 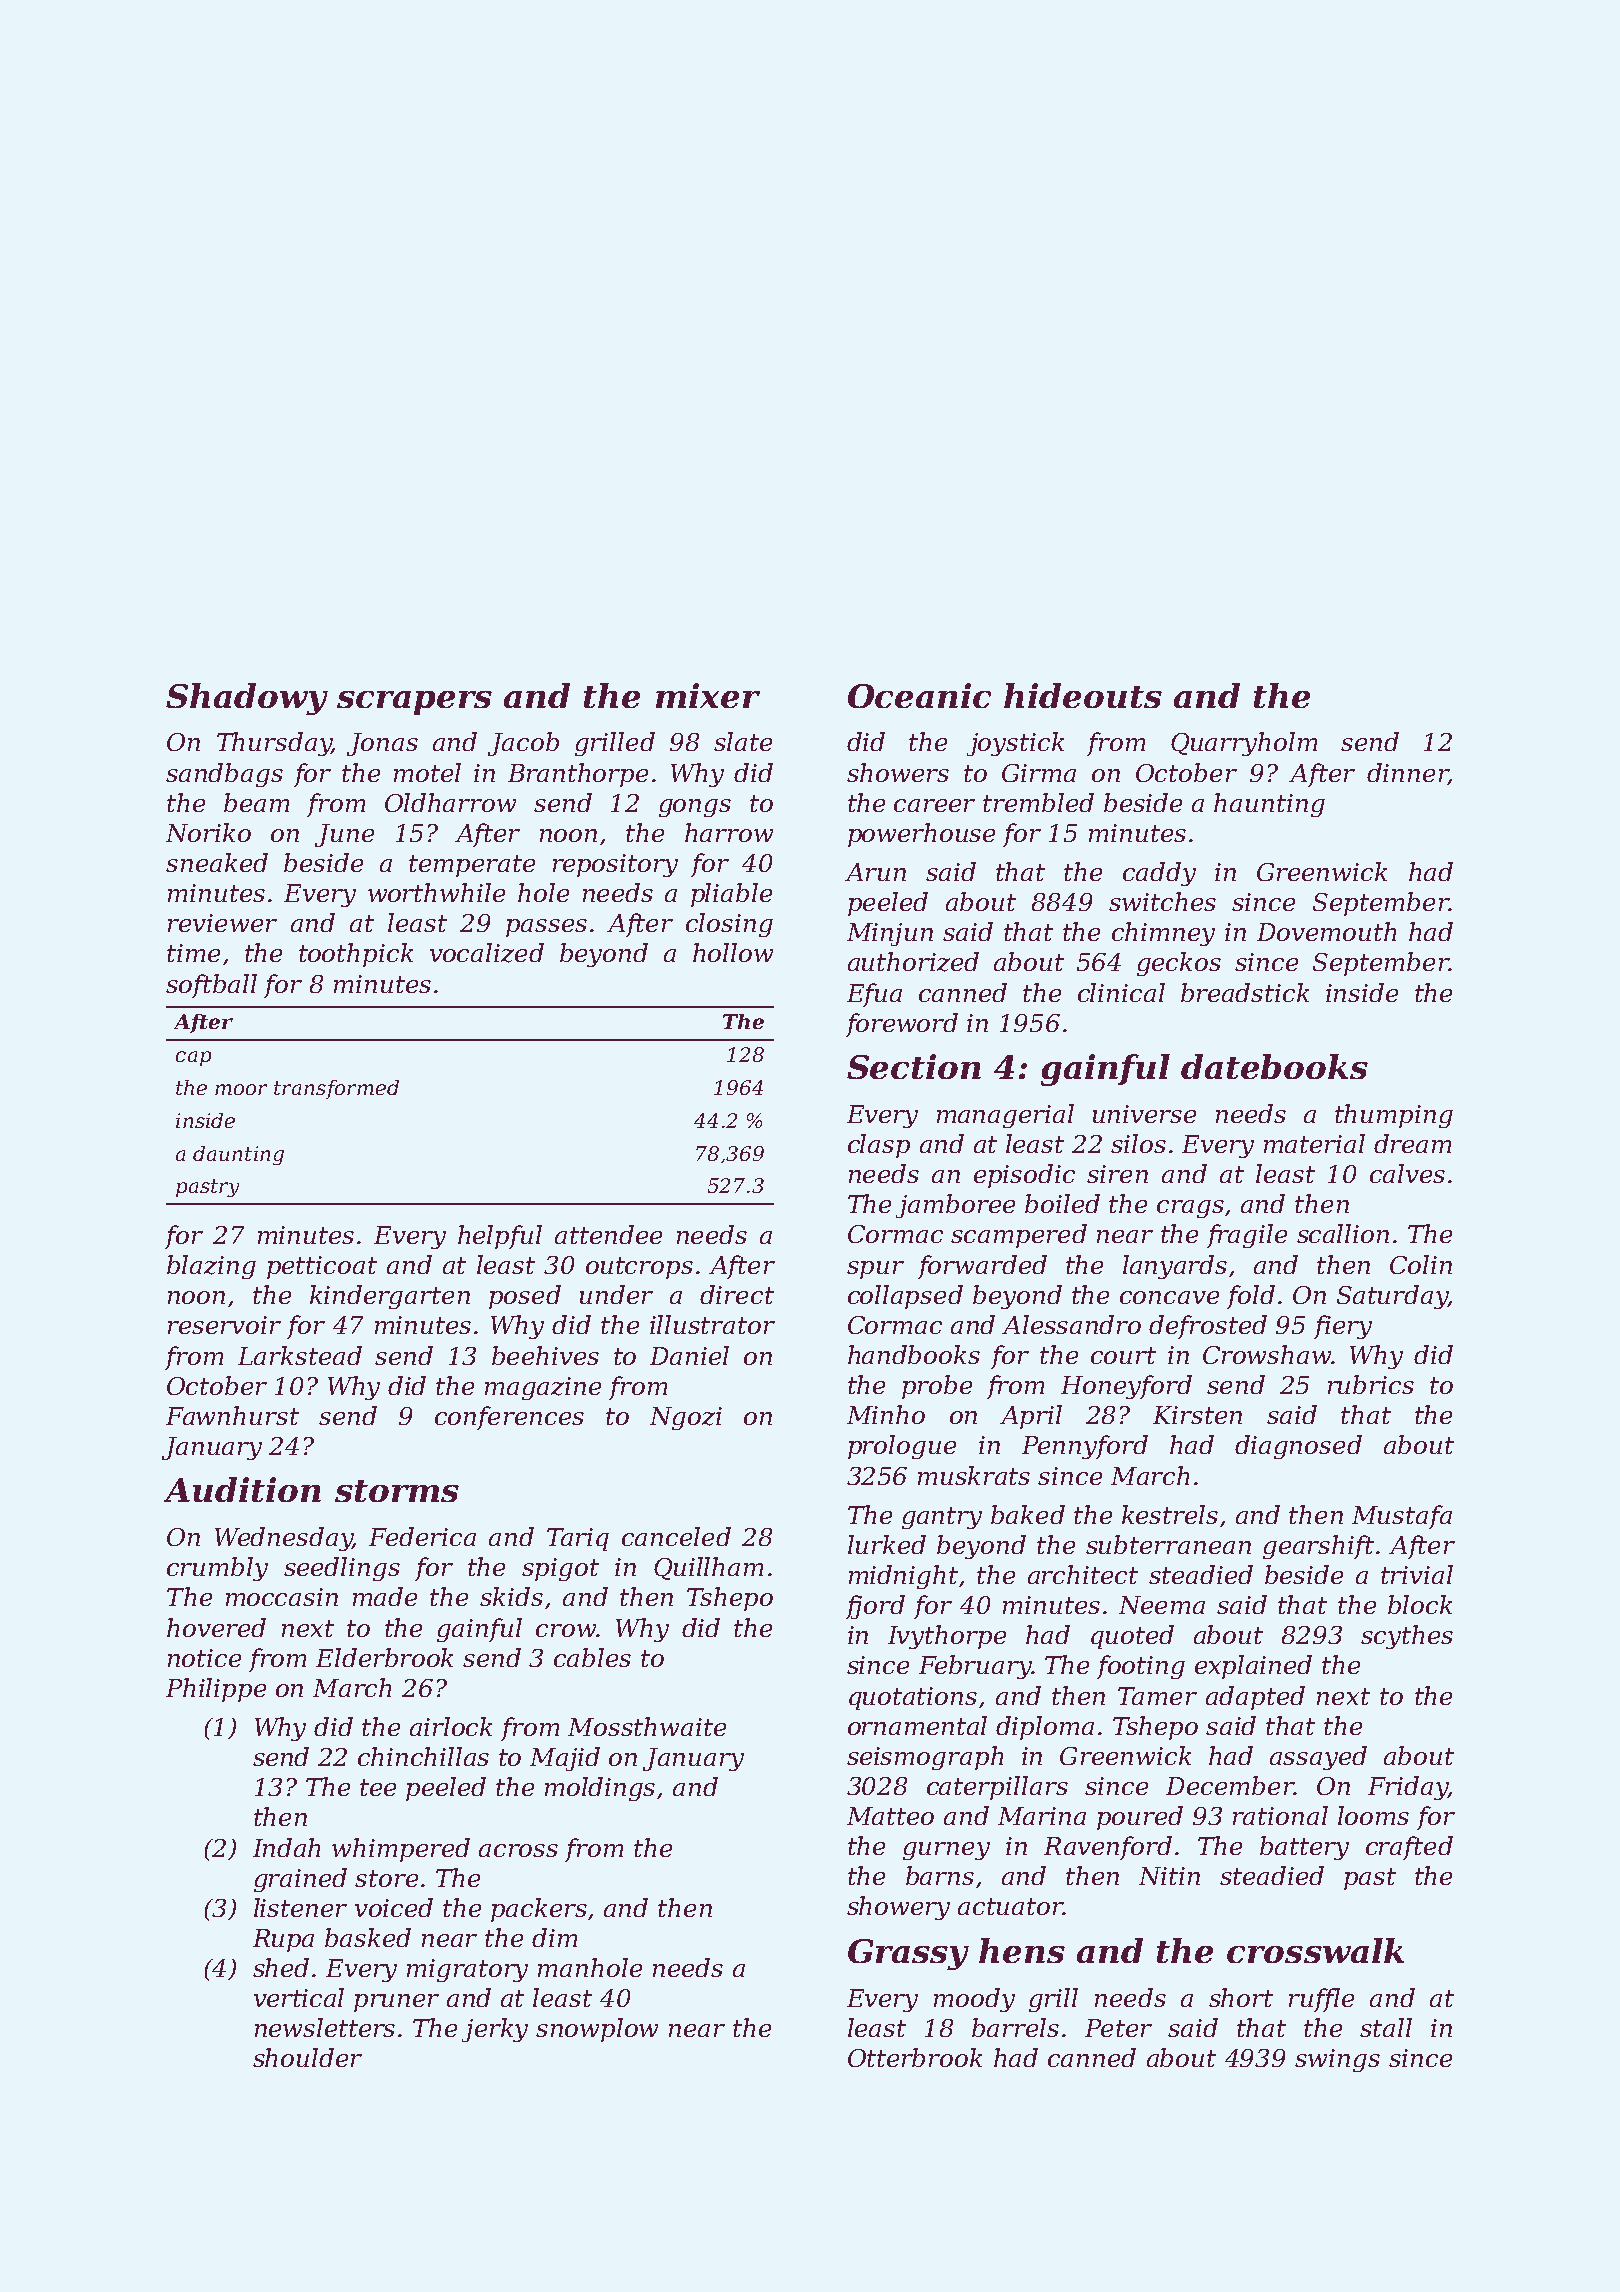 I want to click on dinner, so click(x=1407, y=772).
